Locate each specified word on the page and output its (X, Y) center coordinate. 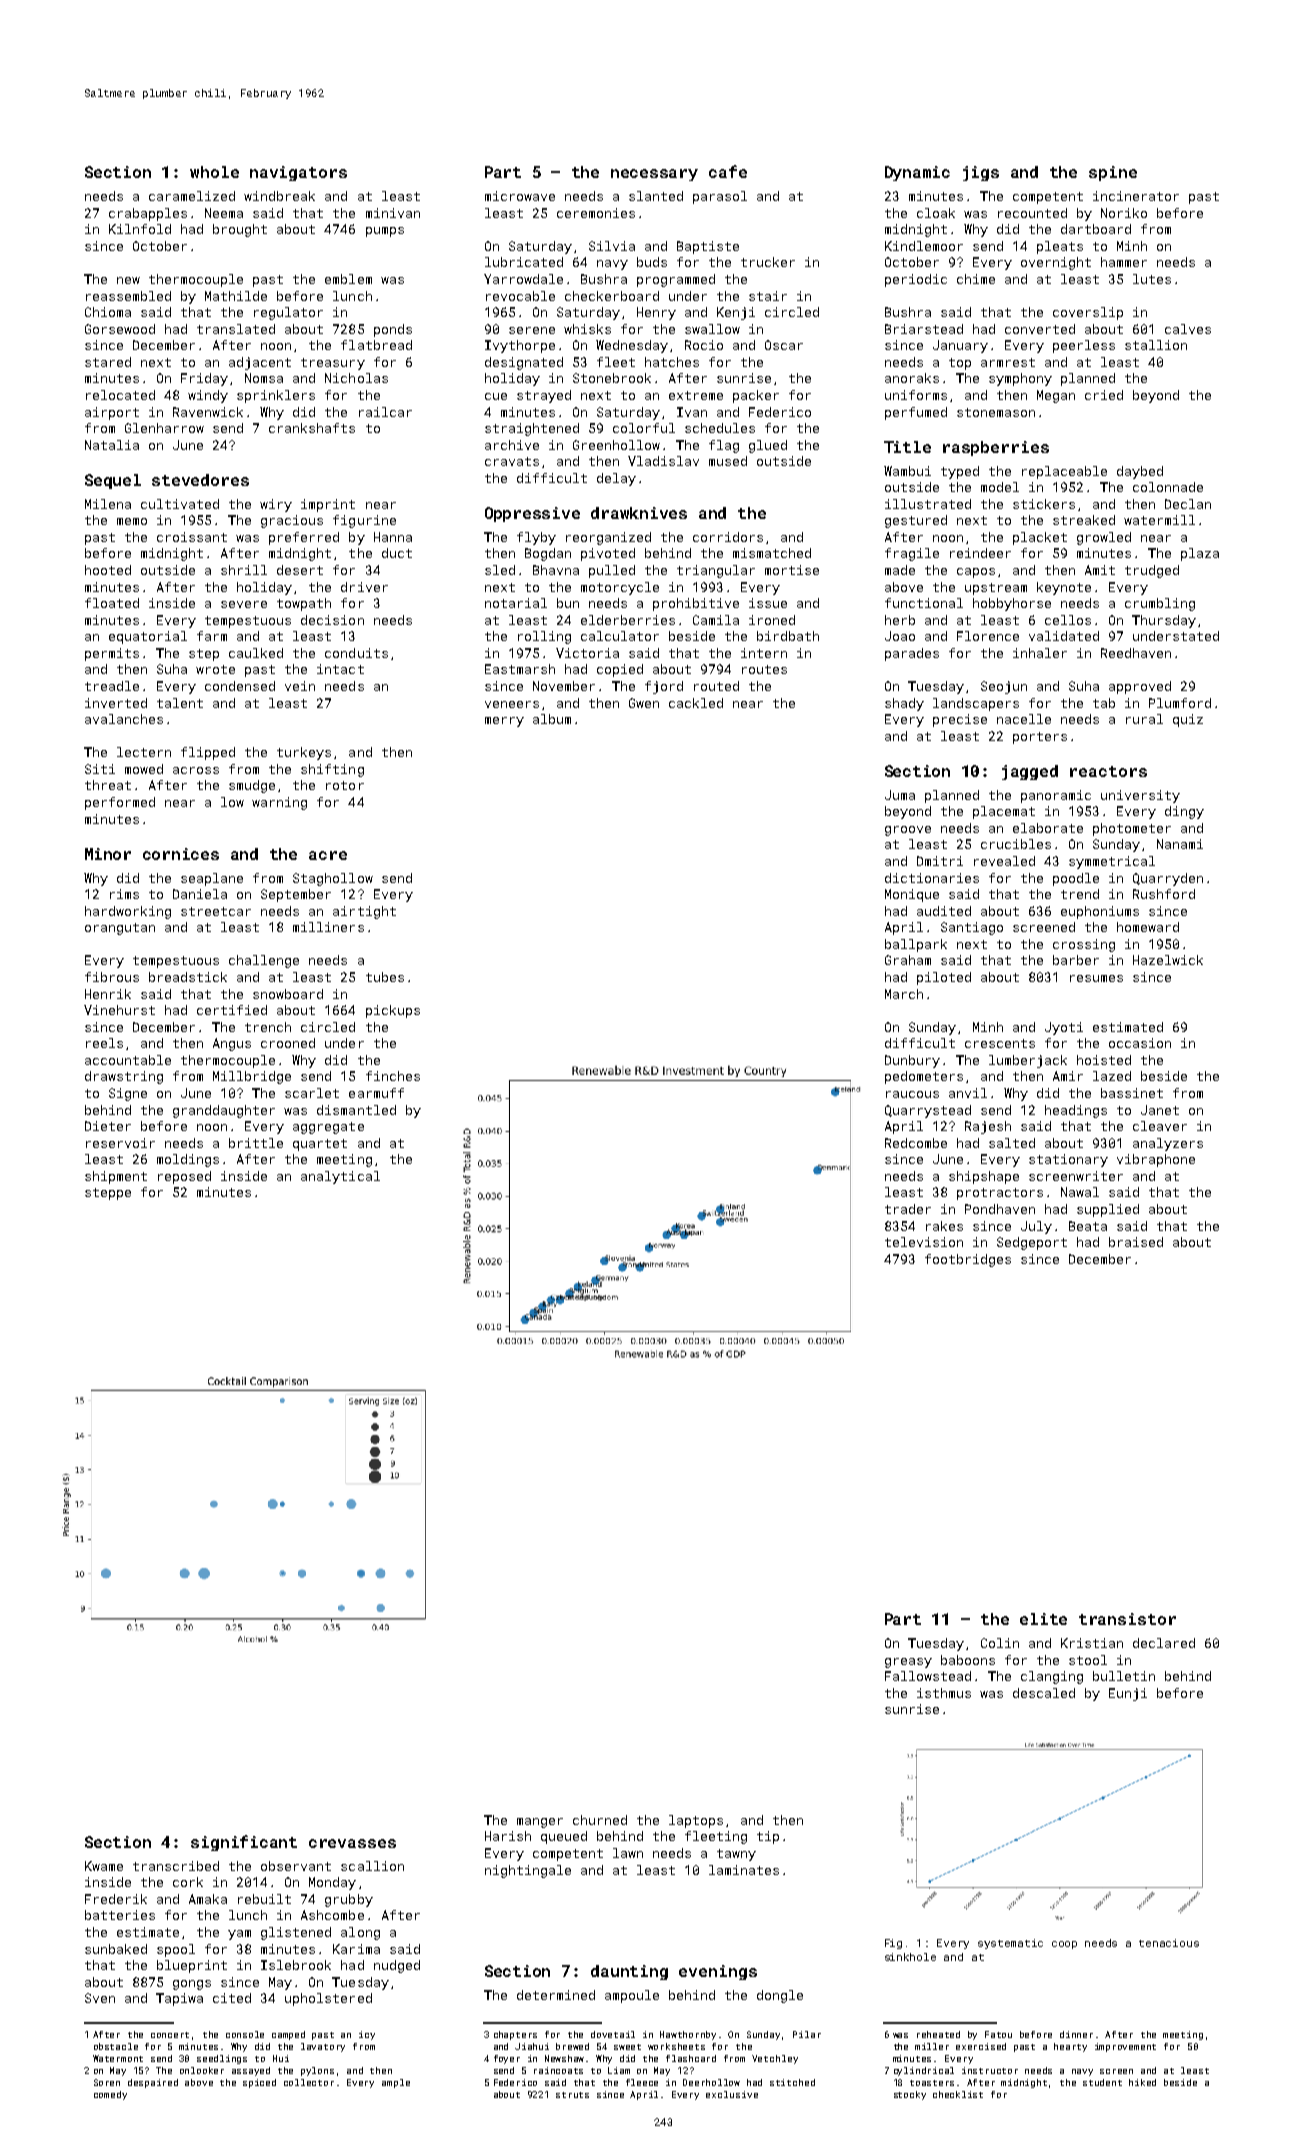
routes (764, 669)
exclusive (732, 2094)
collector (309, 2082)
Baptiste (708, 247)
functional (924, 603)
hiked (1142, 2082)
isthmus (944, 1693)
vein (300, 686)
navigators (298, 173)
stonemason (996, 412)
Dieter (108, 1126)
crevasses (352, 1843)
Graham (908, 960)
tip (768, 1837)
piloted (944, 978)
